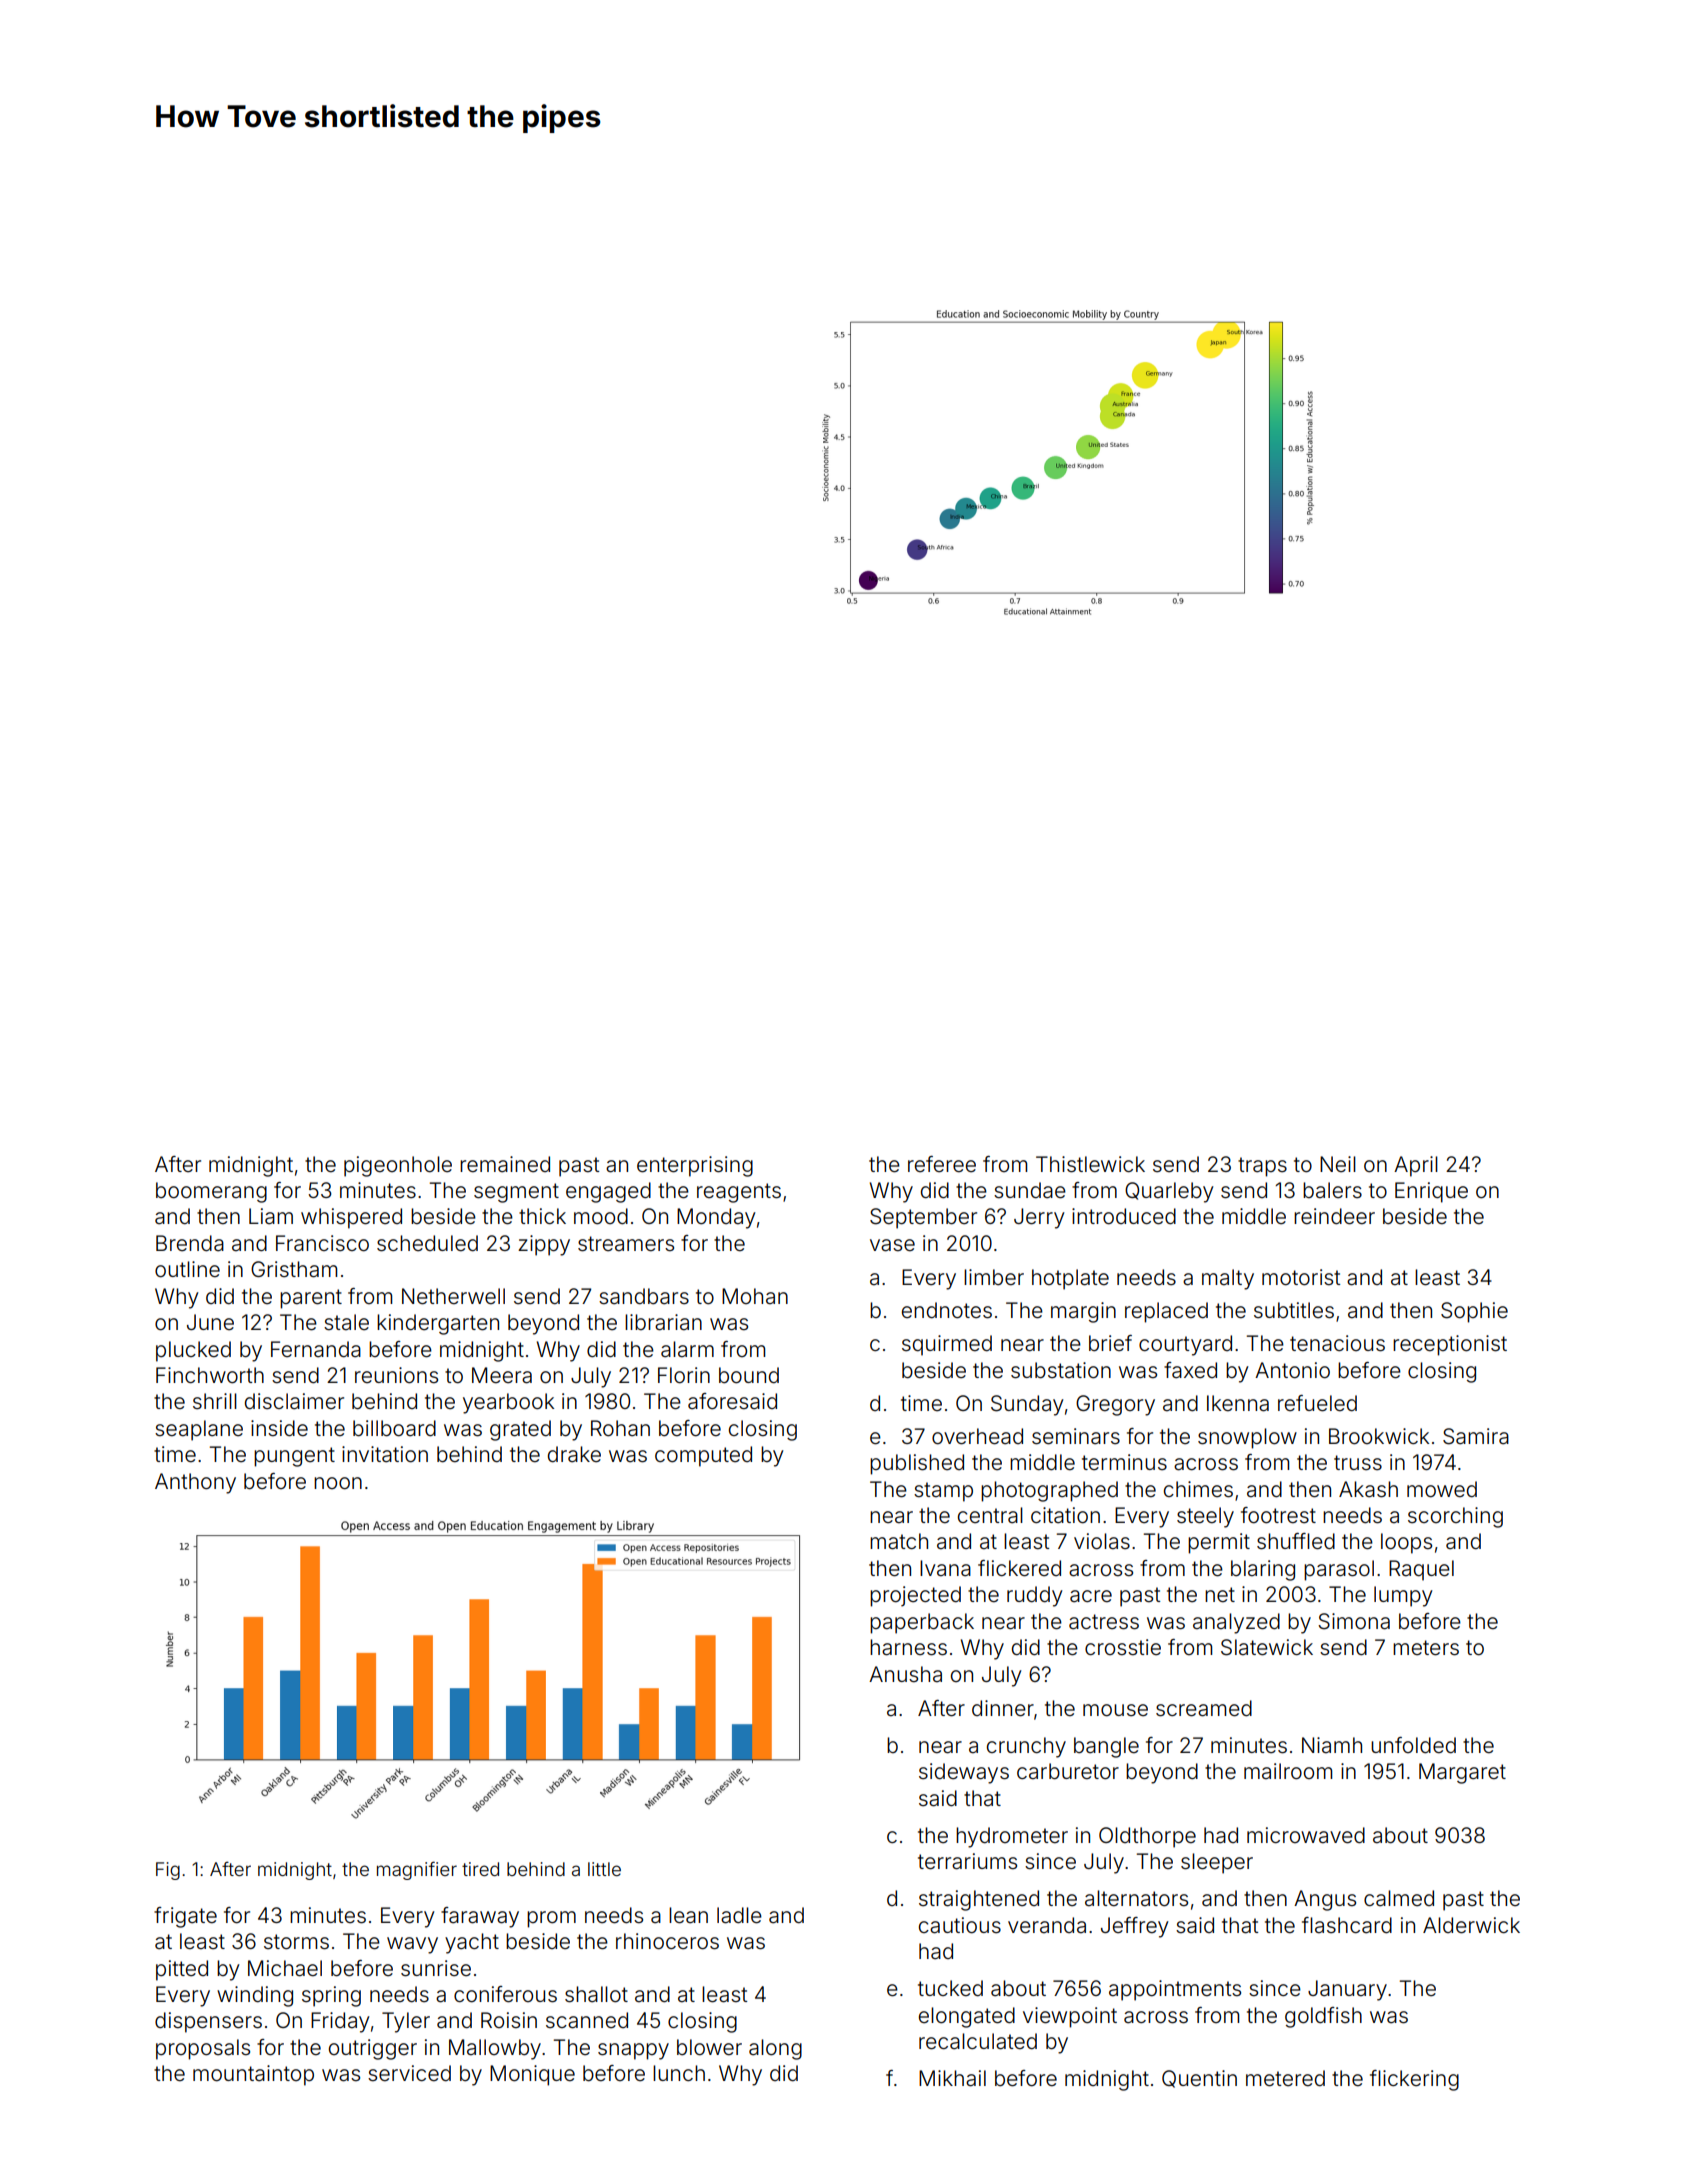  What do you see at coordinates (1288, 1771) in the screenshot?
I see `mailroom` at bounding box center [1288, 1771].
